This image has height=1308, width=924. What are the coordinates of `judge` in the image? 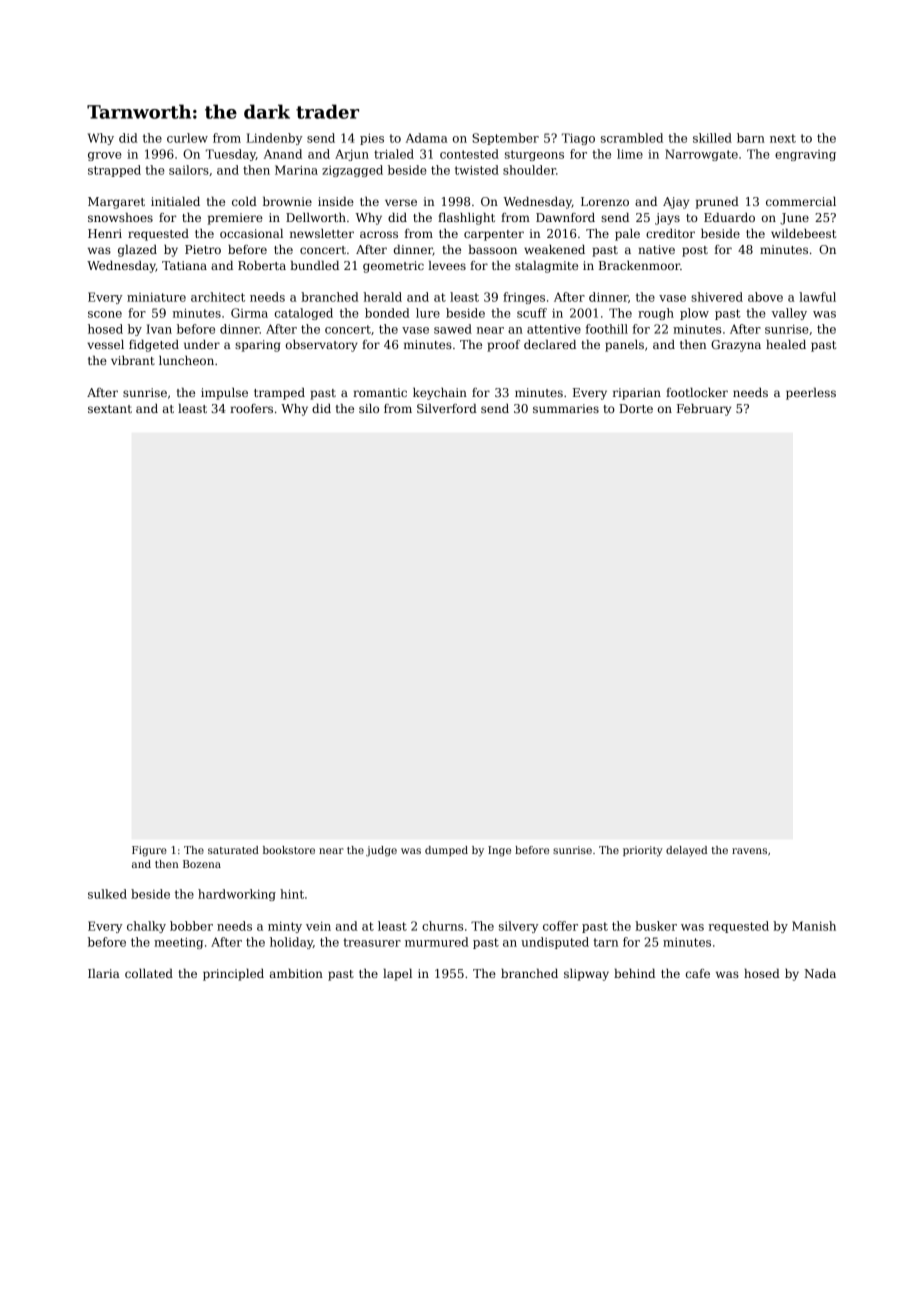 It's located at (381, 851).
